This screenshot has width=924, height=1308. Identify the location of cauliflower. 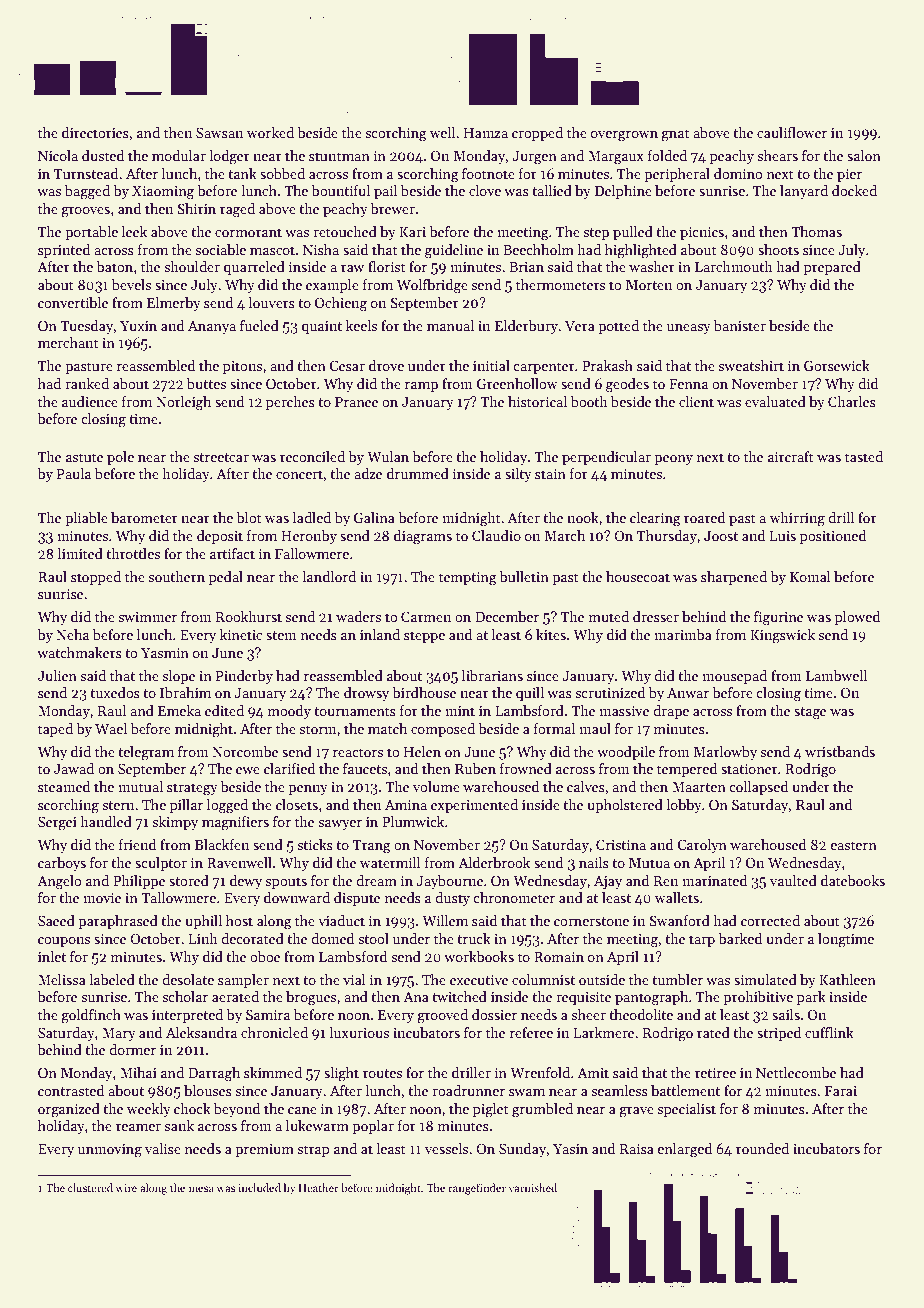
(792, 132).
